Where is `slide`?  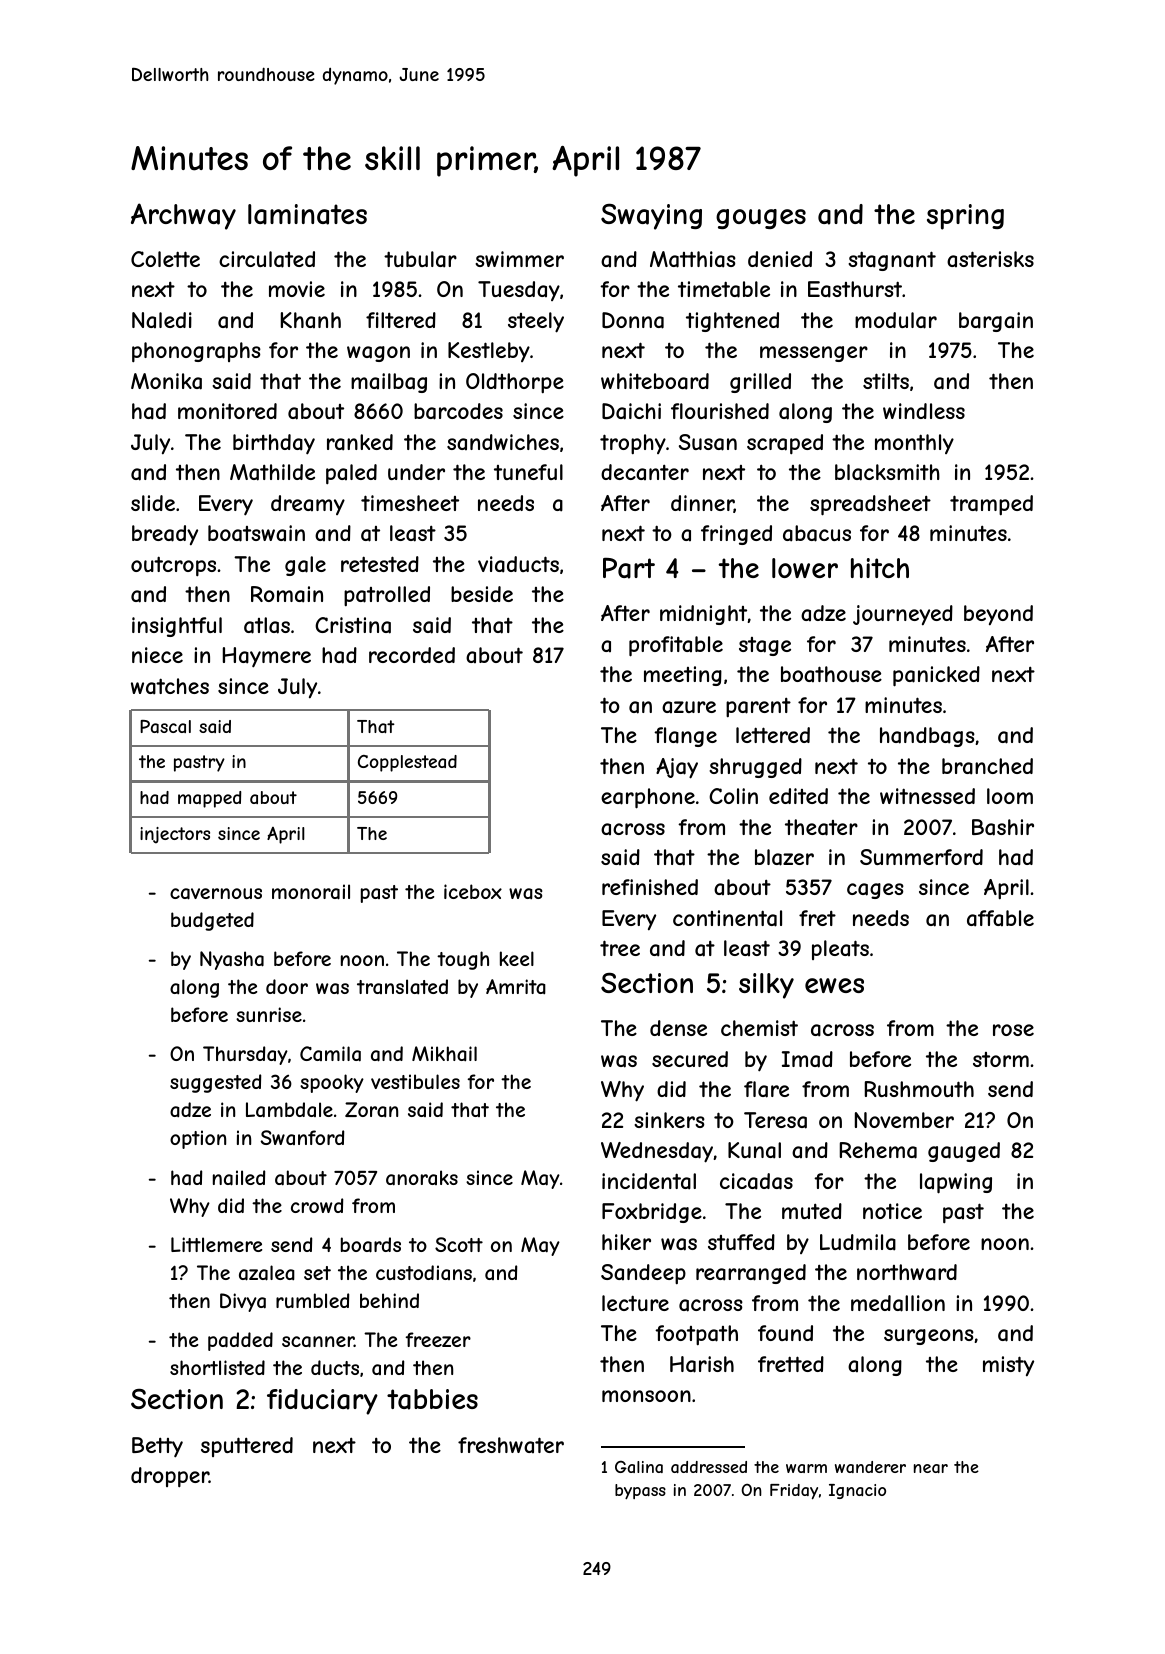
slide is located at coordinates (153, 503).
